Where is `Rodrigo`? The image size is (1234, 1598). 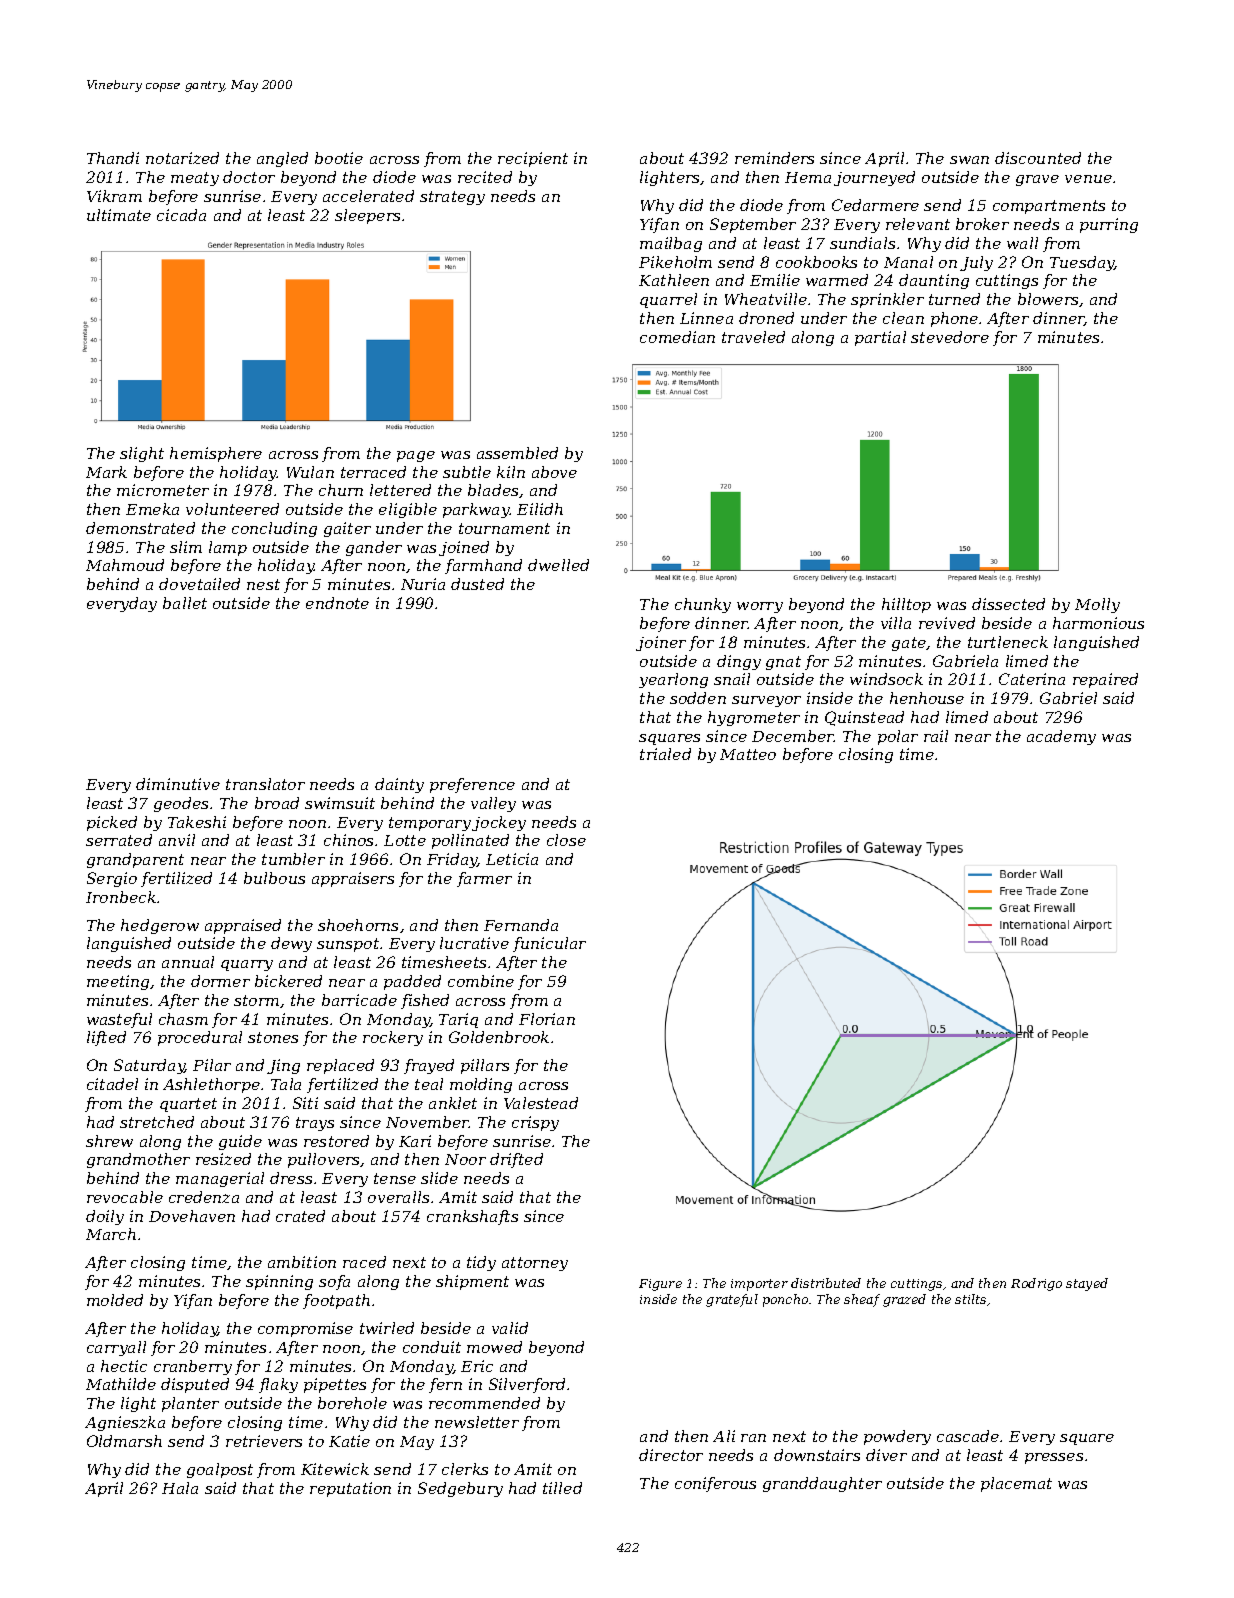
Rodrigo is located at coordinates (1036, 1284).
